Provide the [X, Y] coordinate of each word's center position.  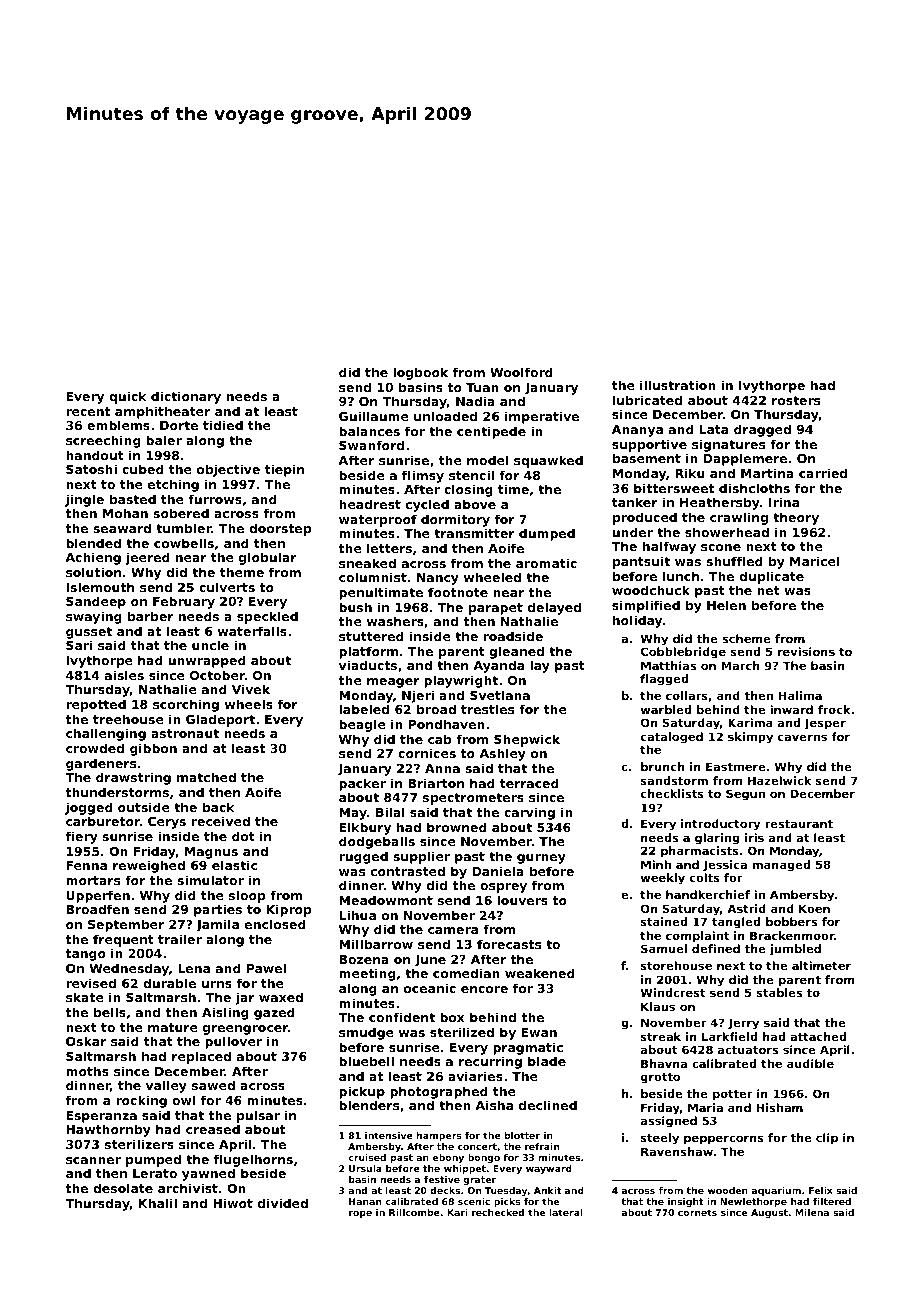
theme [242, 572]
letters [389, 548]
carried [823, 473]
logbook [420, 373]
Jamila [217, 925]
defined [716, 948]
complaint [697, 937]
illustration [678, 385]
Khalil [158, 1203]
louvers [522, 900]
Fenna [86, 865]
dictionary [186, 397]
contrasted [408, 871]
